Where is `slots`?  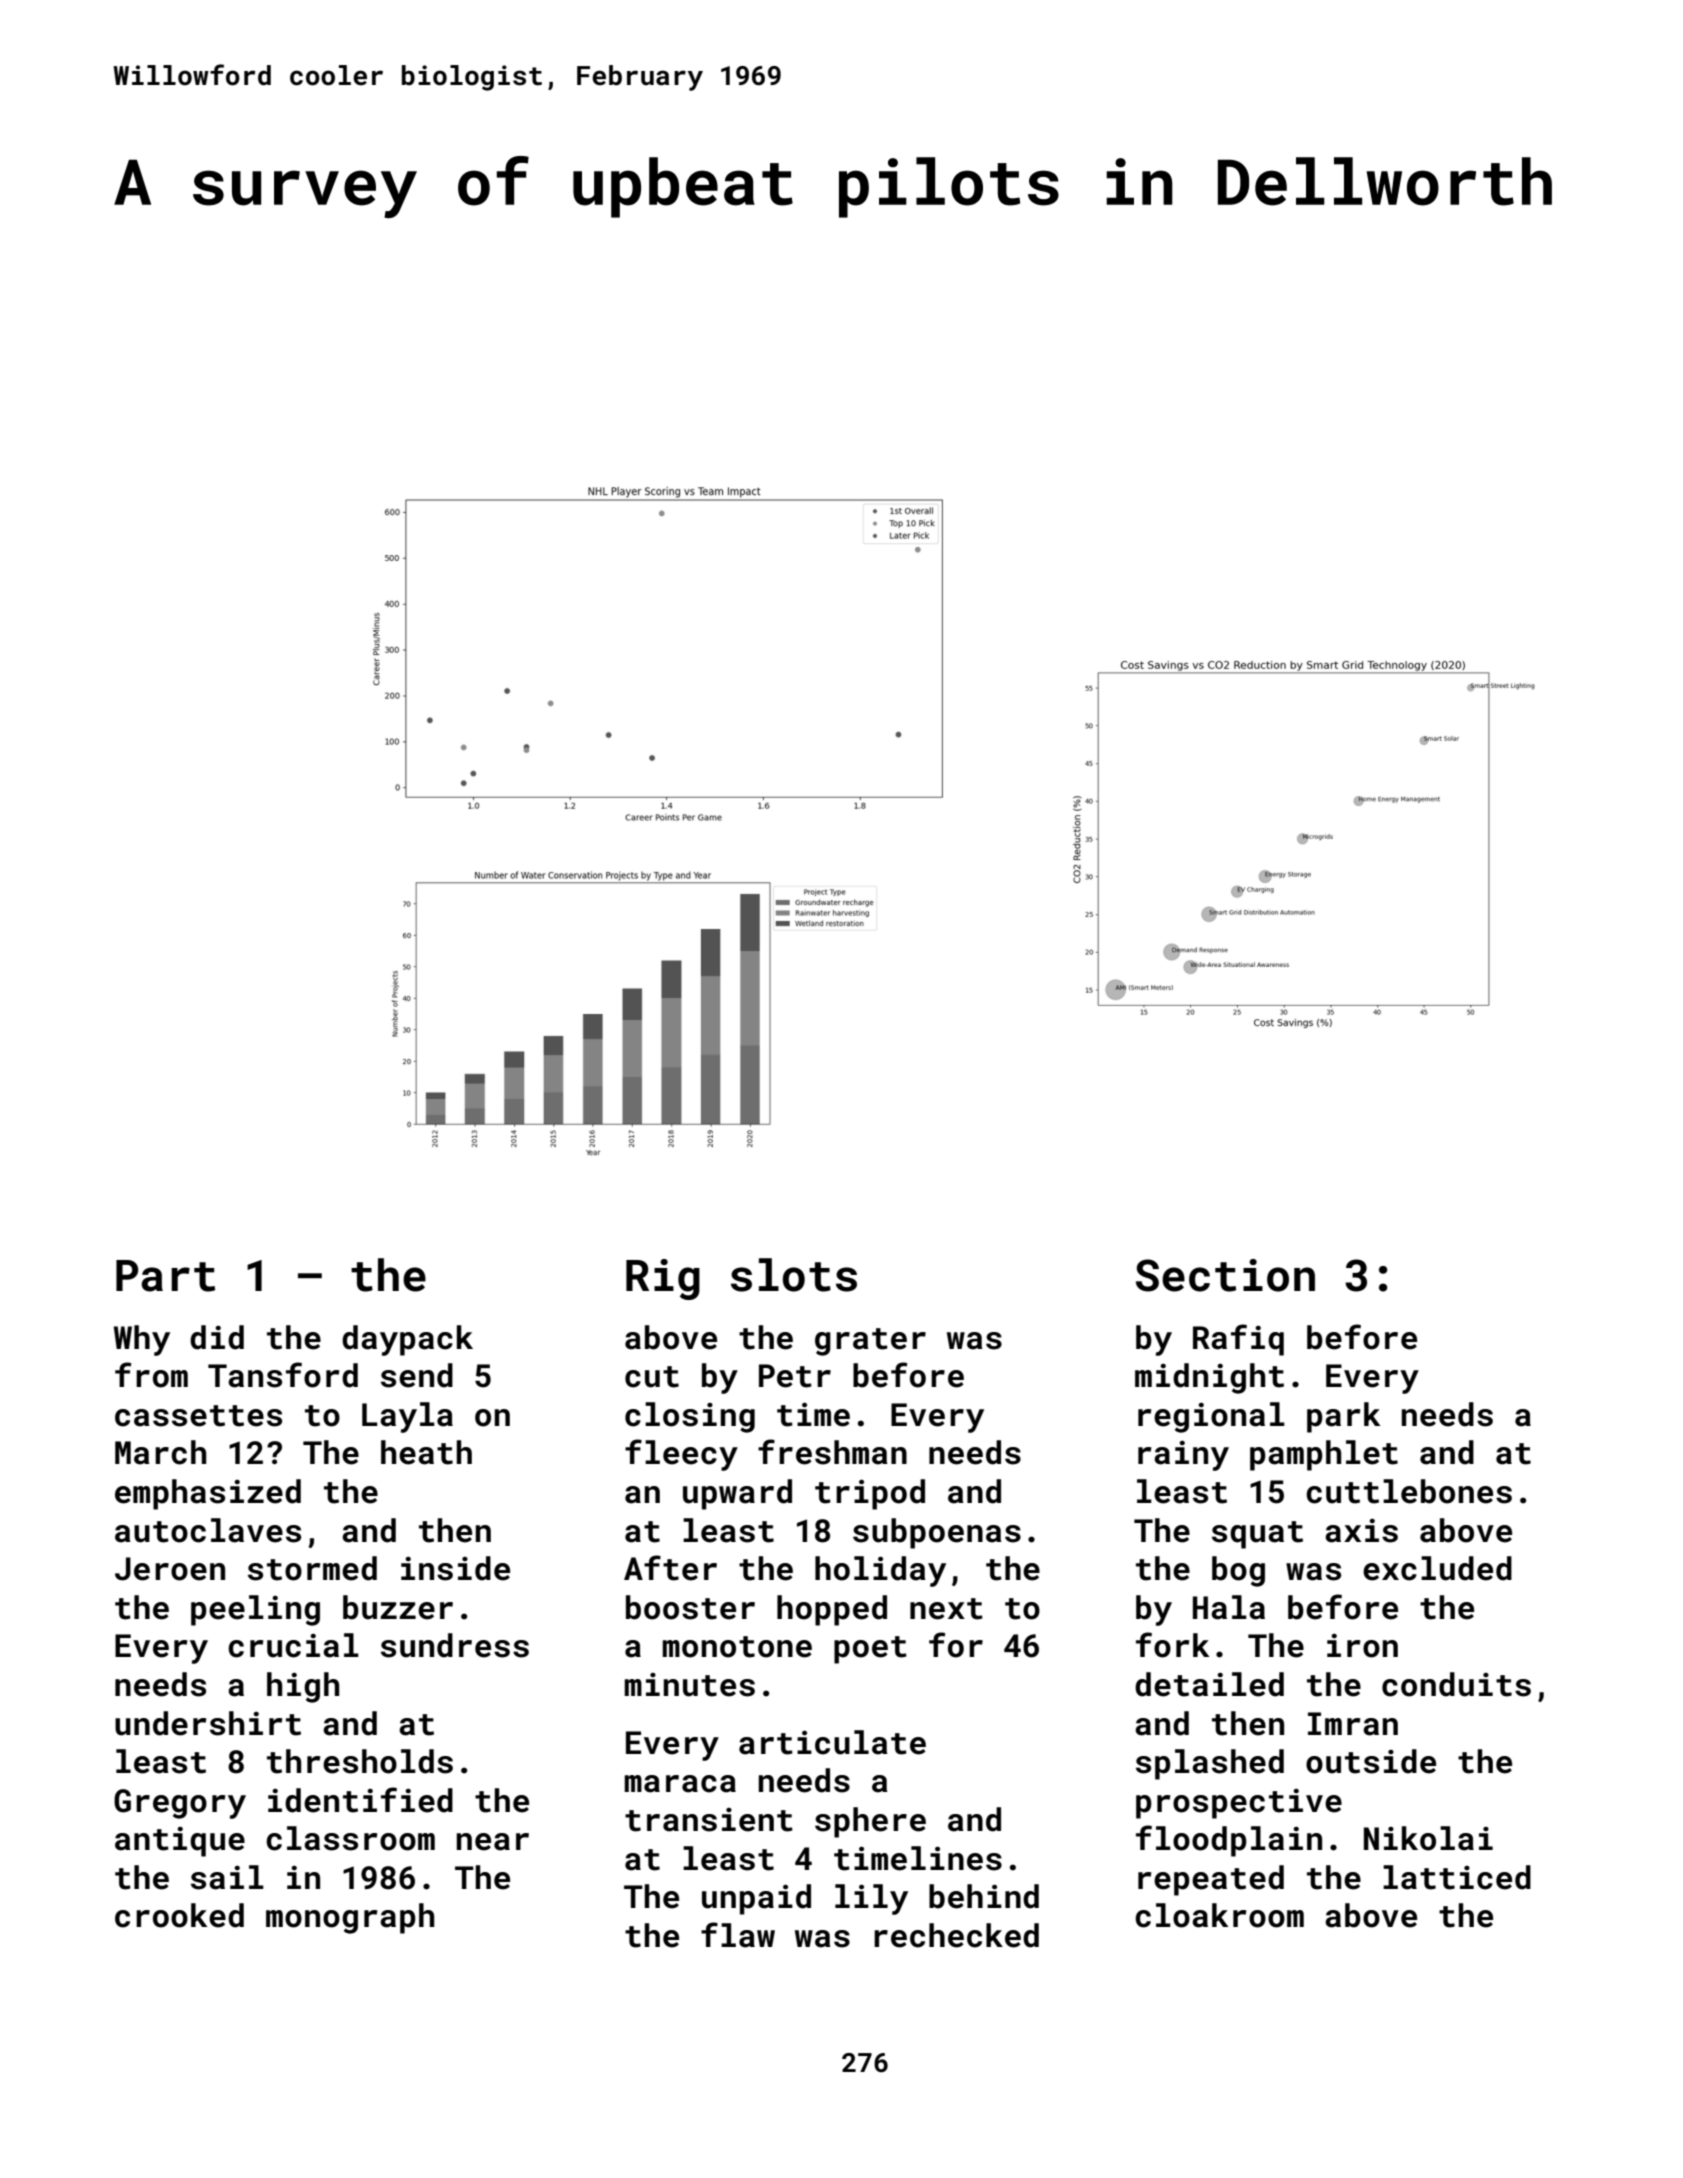
slots is located at coordinates (794, 1275).
